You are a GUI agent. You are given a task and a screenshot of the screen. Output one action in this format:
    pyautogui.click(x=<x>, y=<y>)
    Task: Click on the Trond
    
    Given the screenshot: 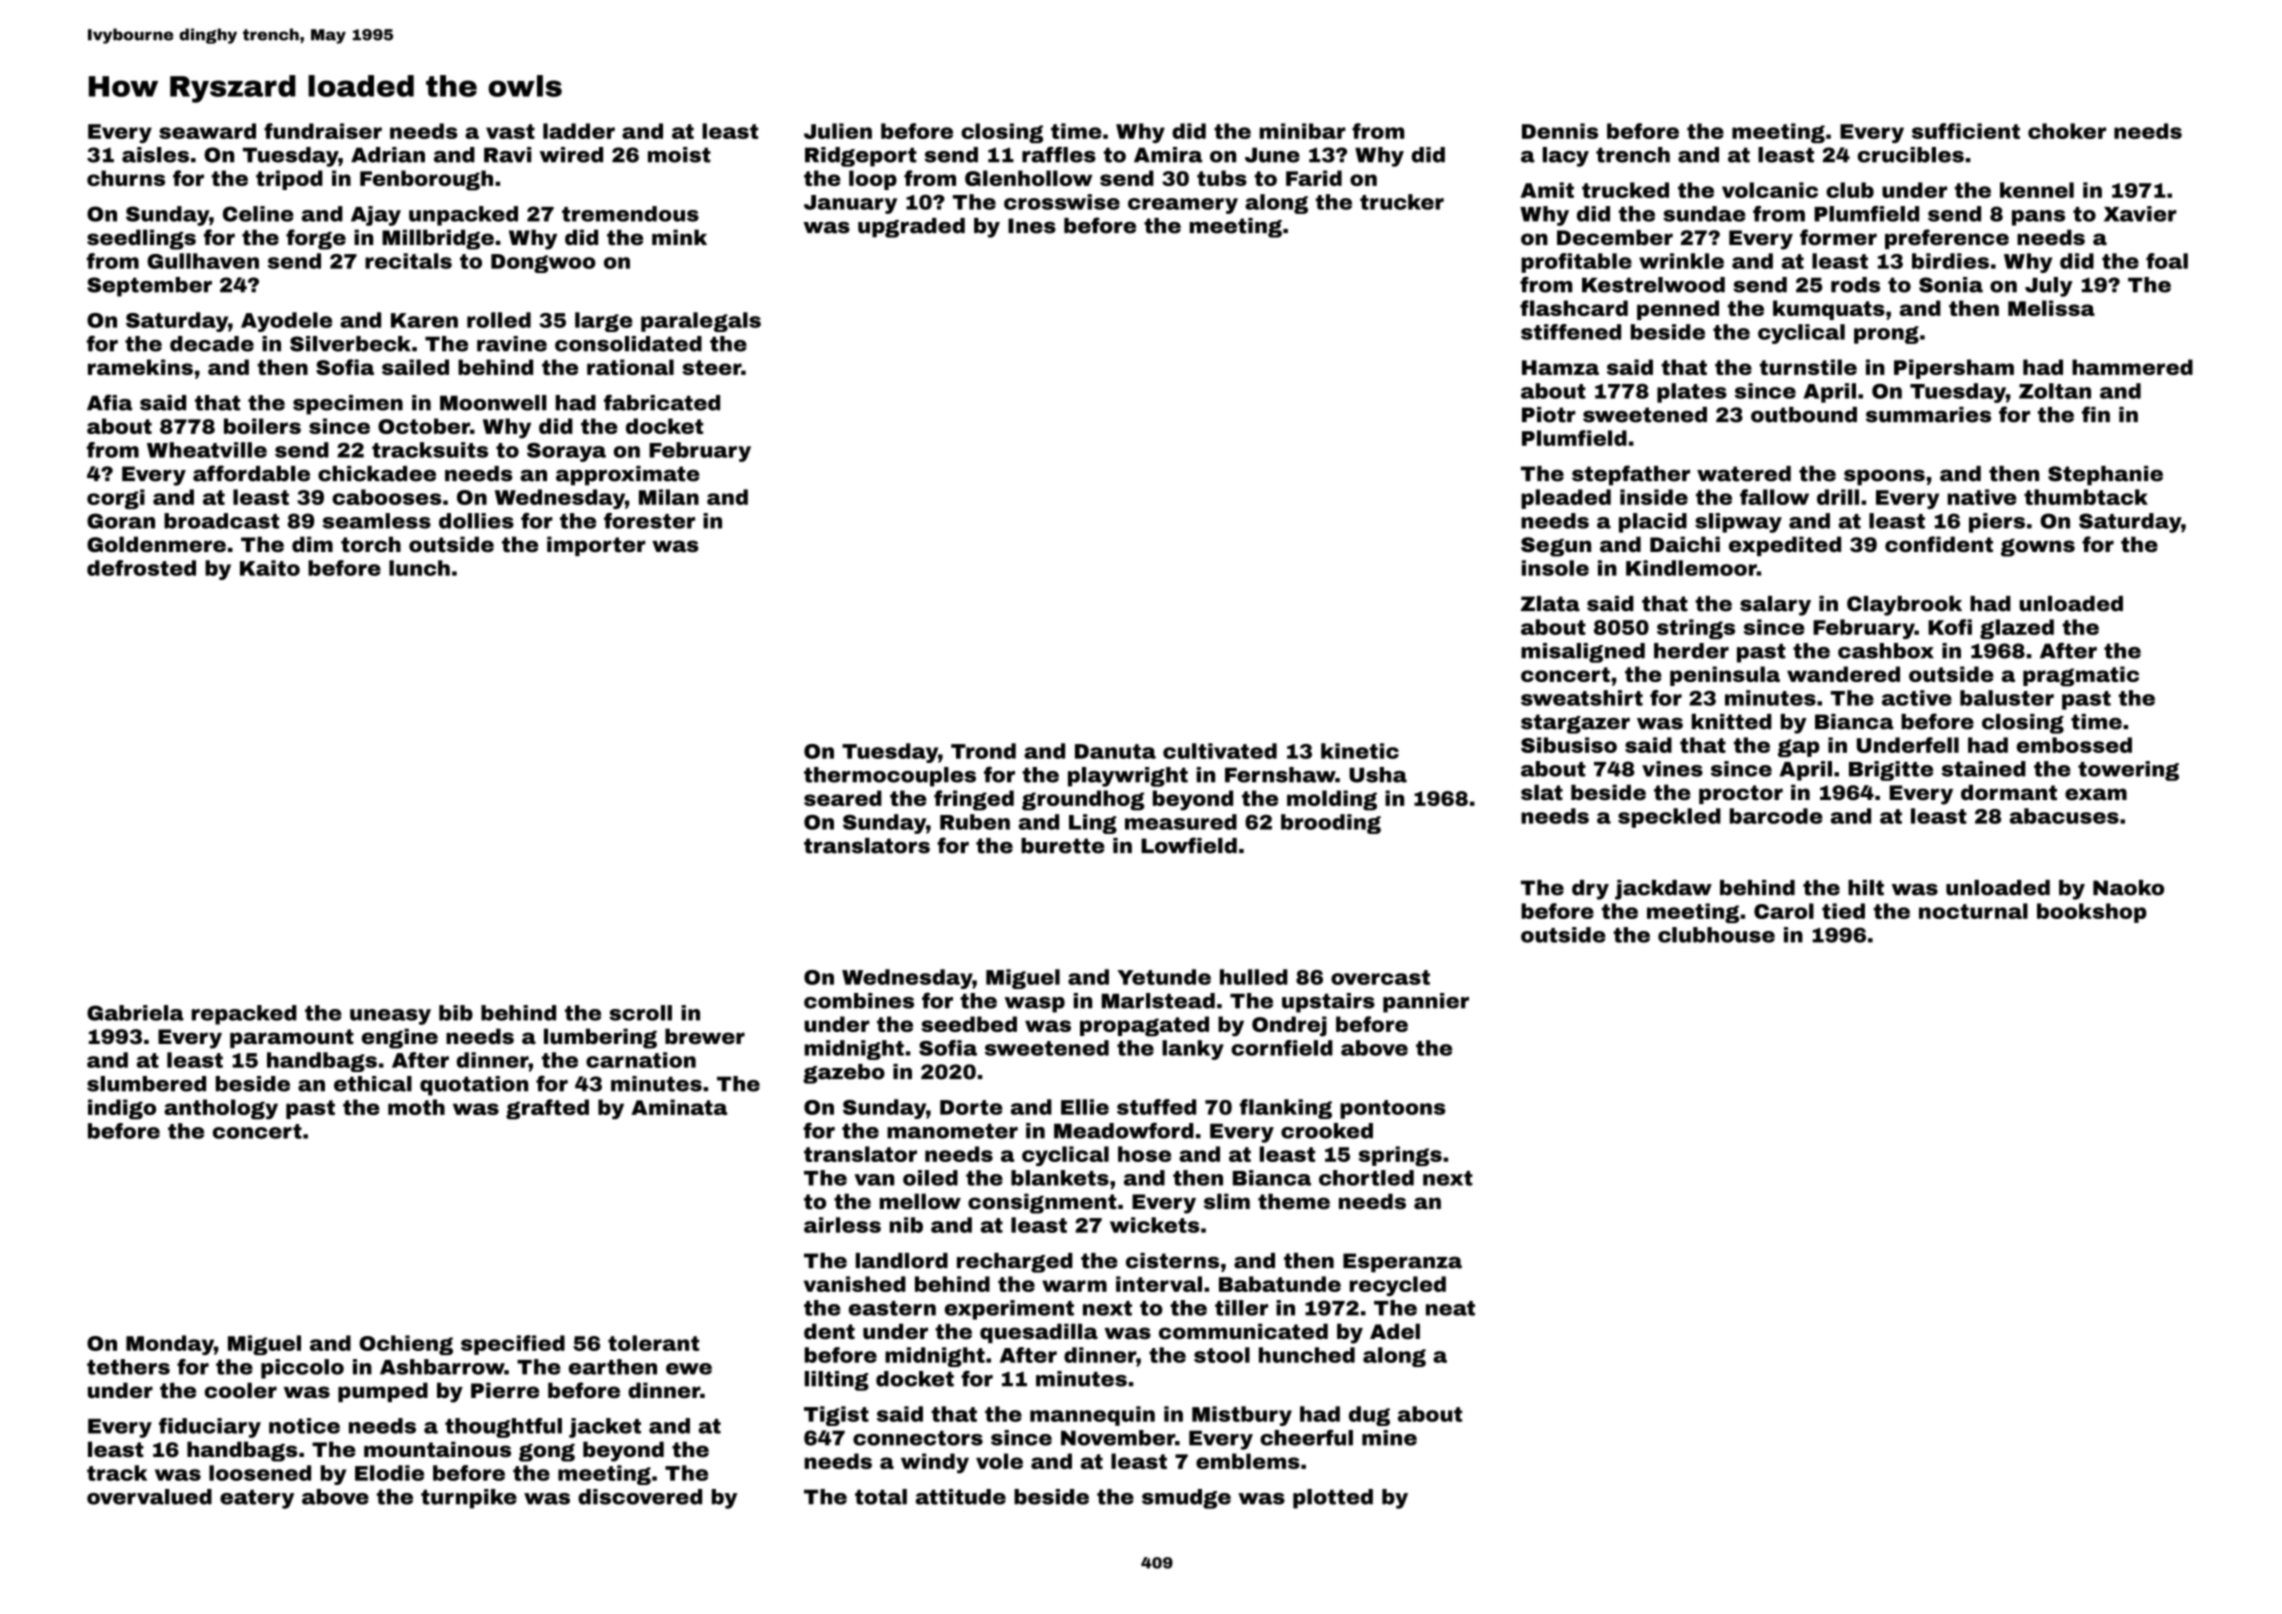 What is the action you would take?
    pyautogui.click(x=983, y=751)
